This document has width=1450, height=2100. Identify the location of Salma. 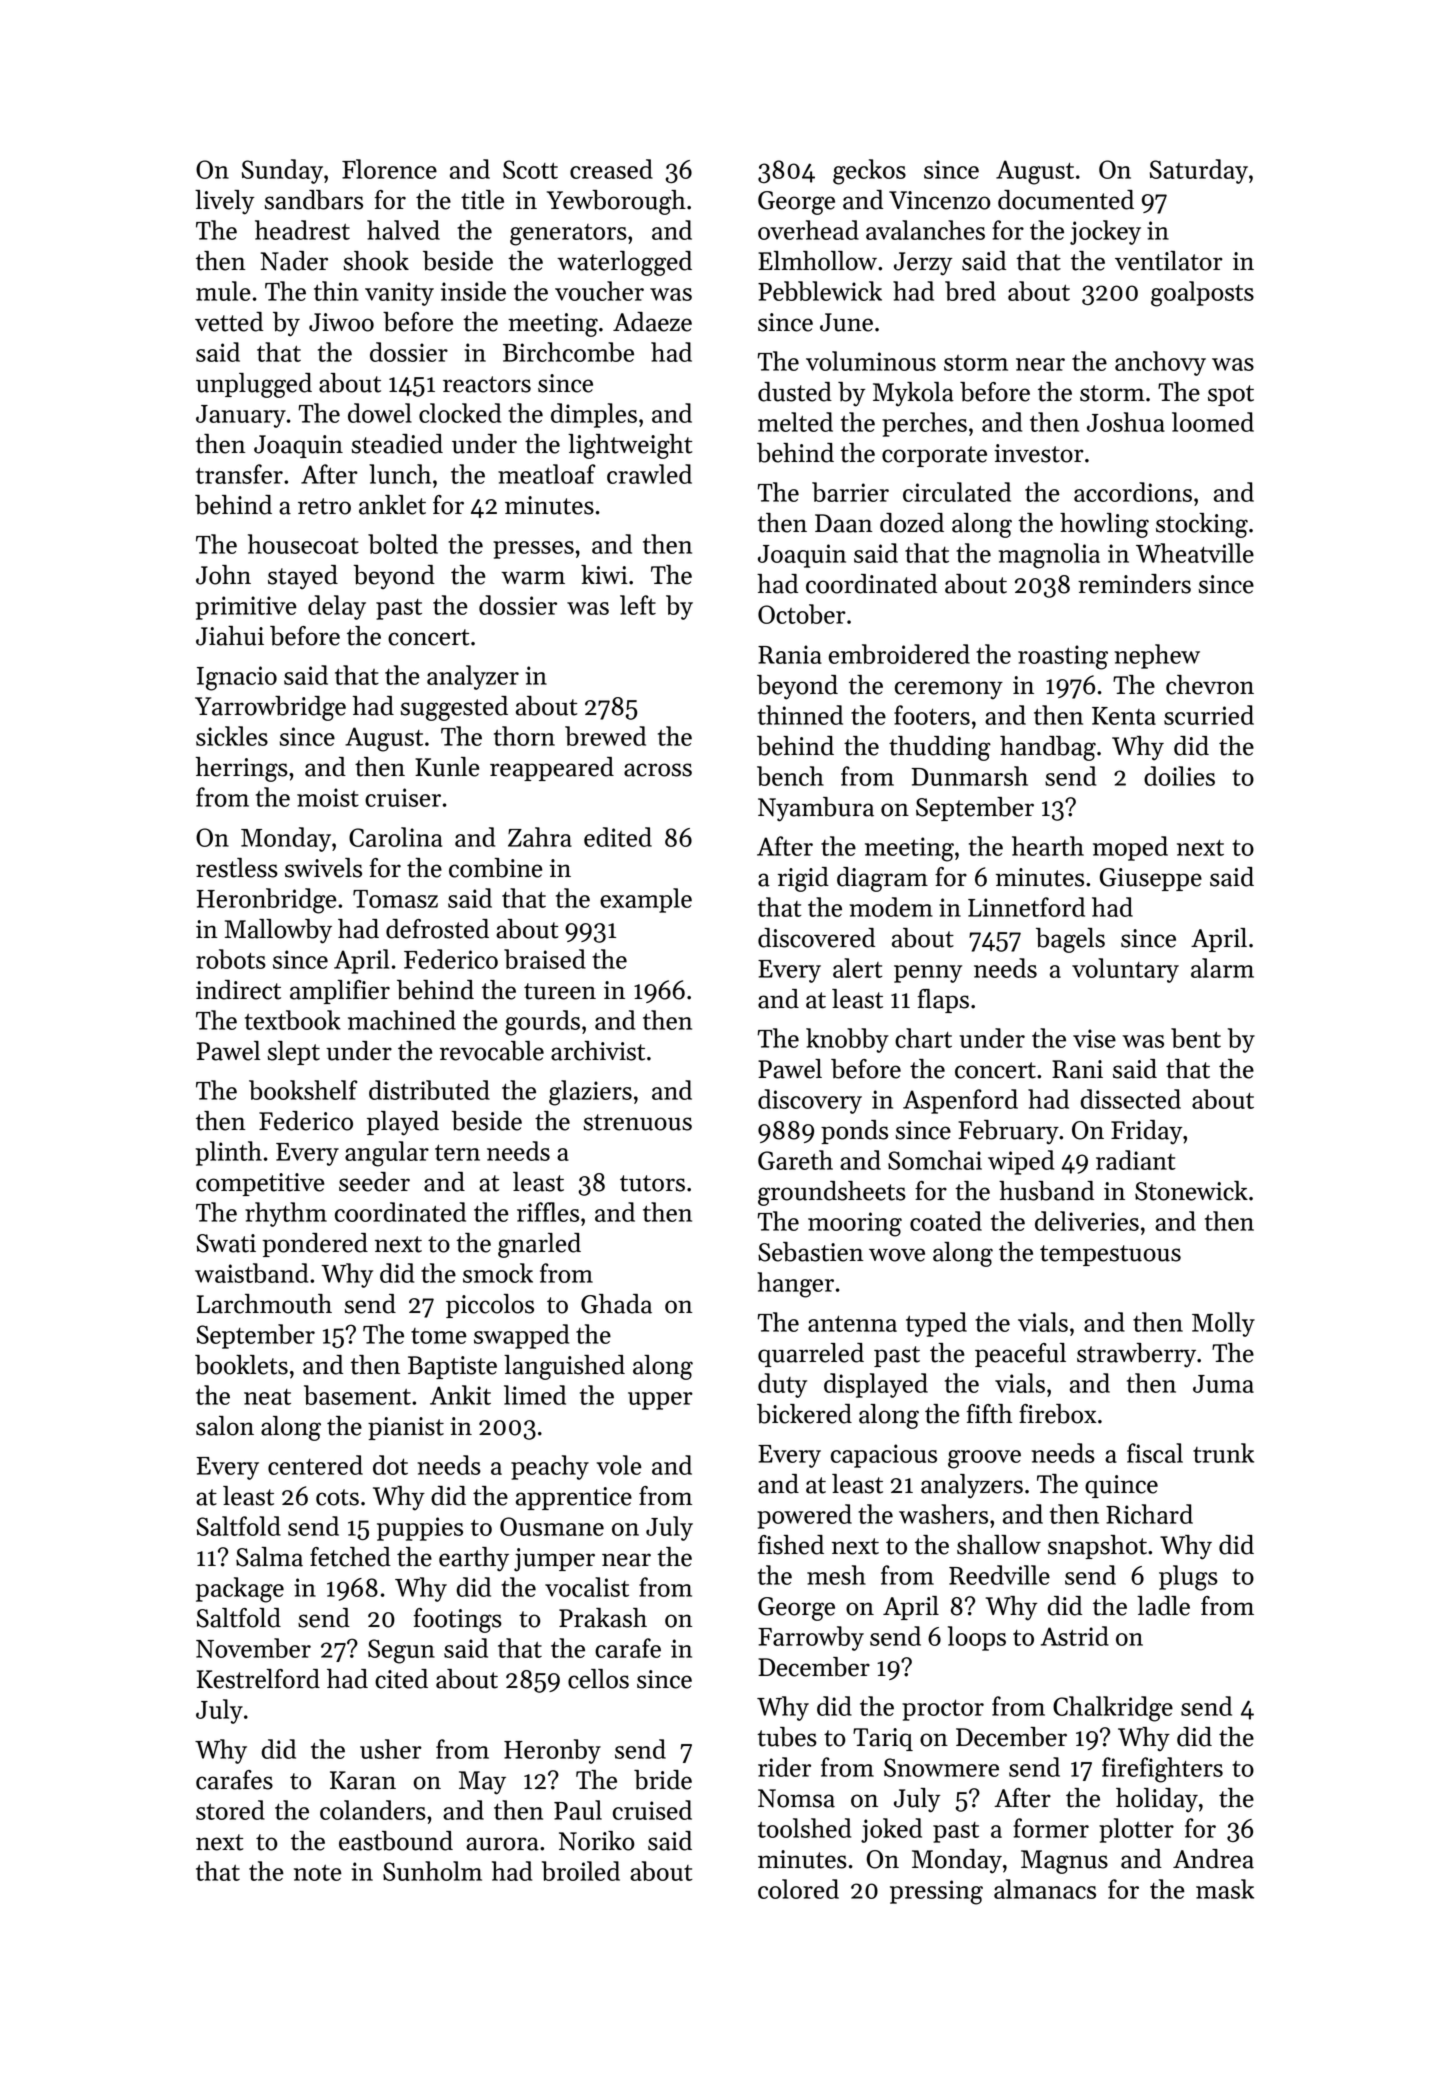
(269, 1557).
